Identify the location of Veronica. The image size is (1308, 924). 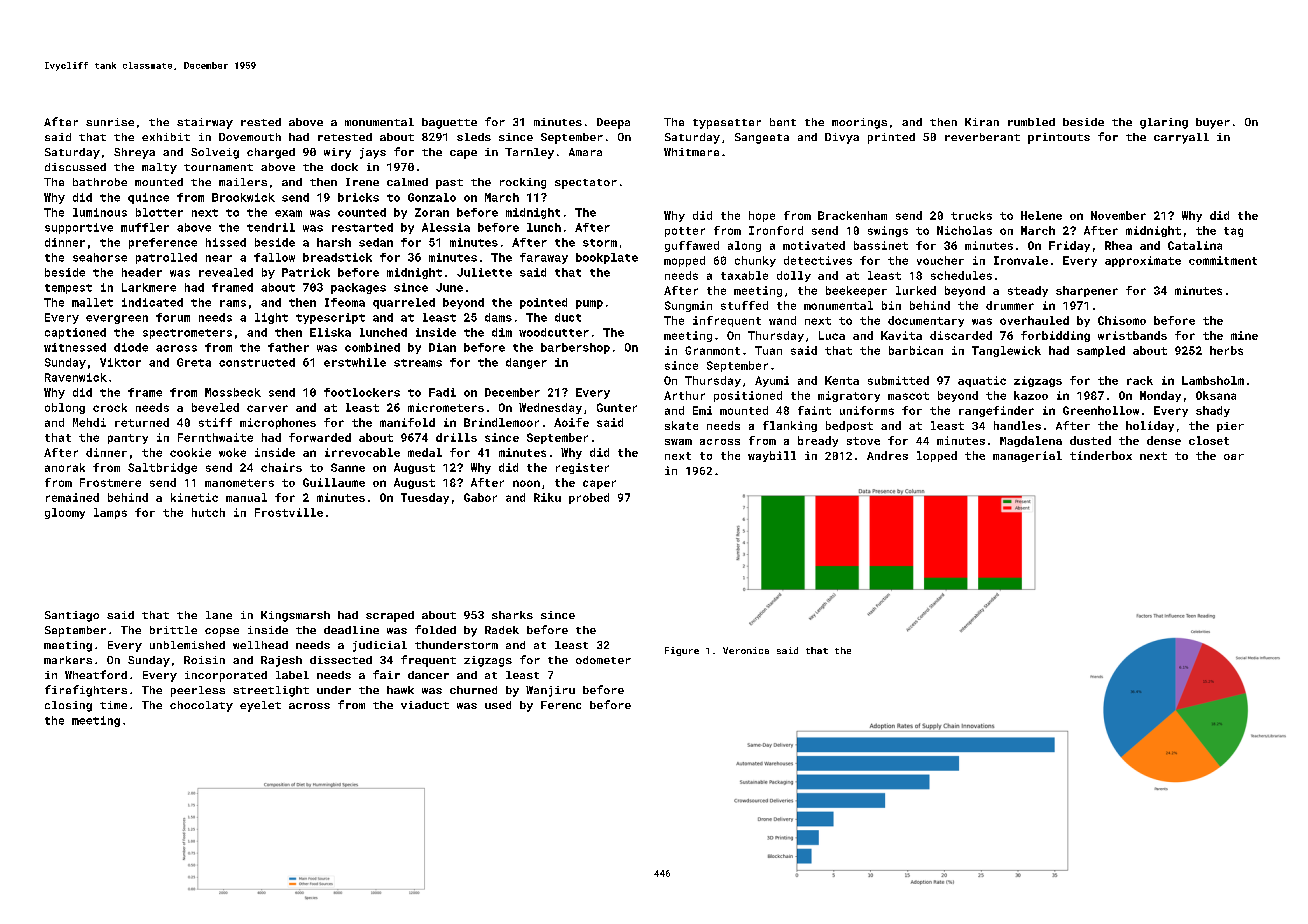
(746, 650).
